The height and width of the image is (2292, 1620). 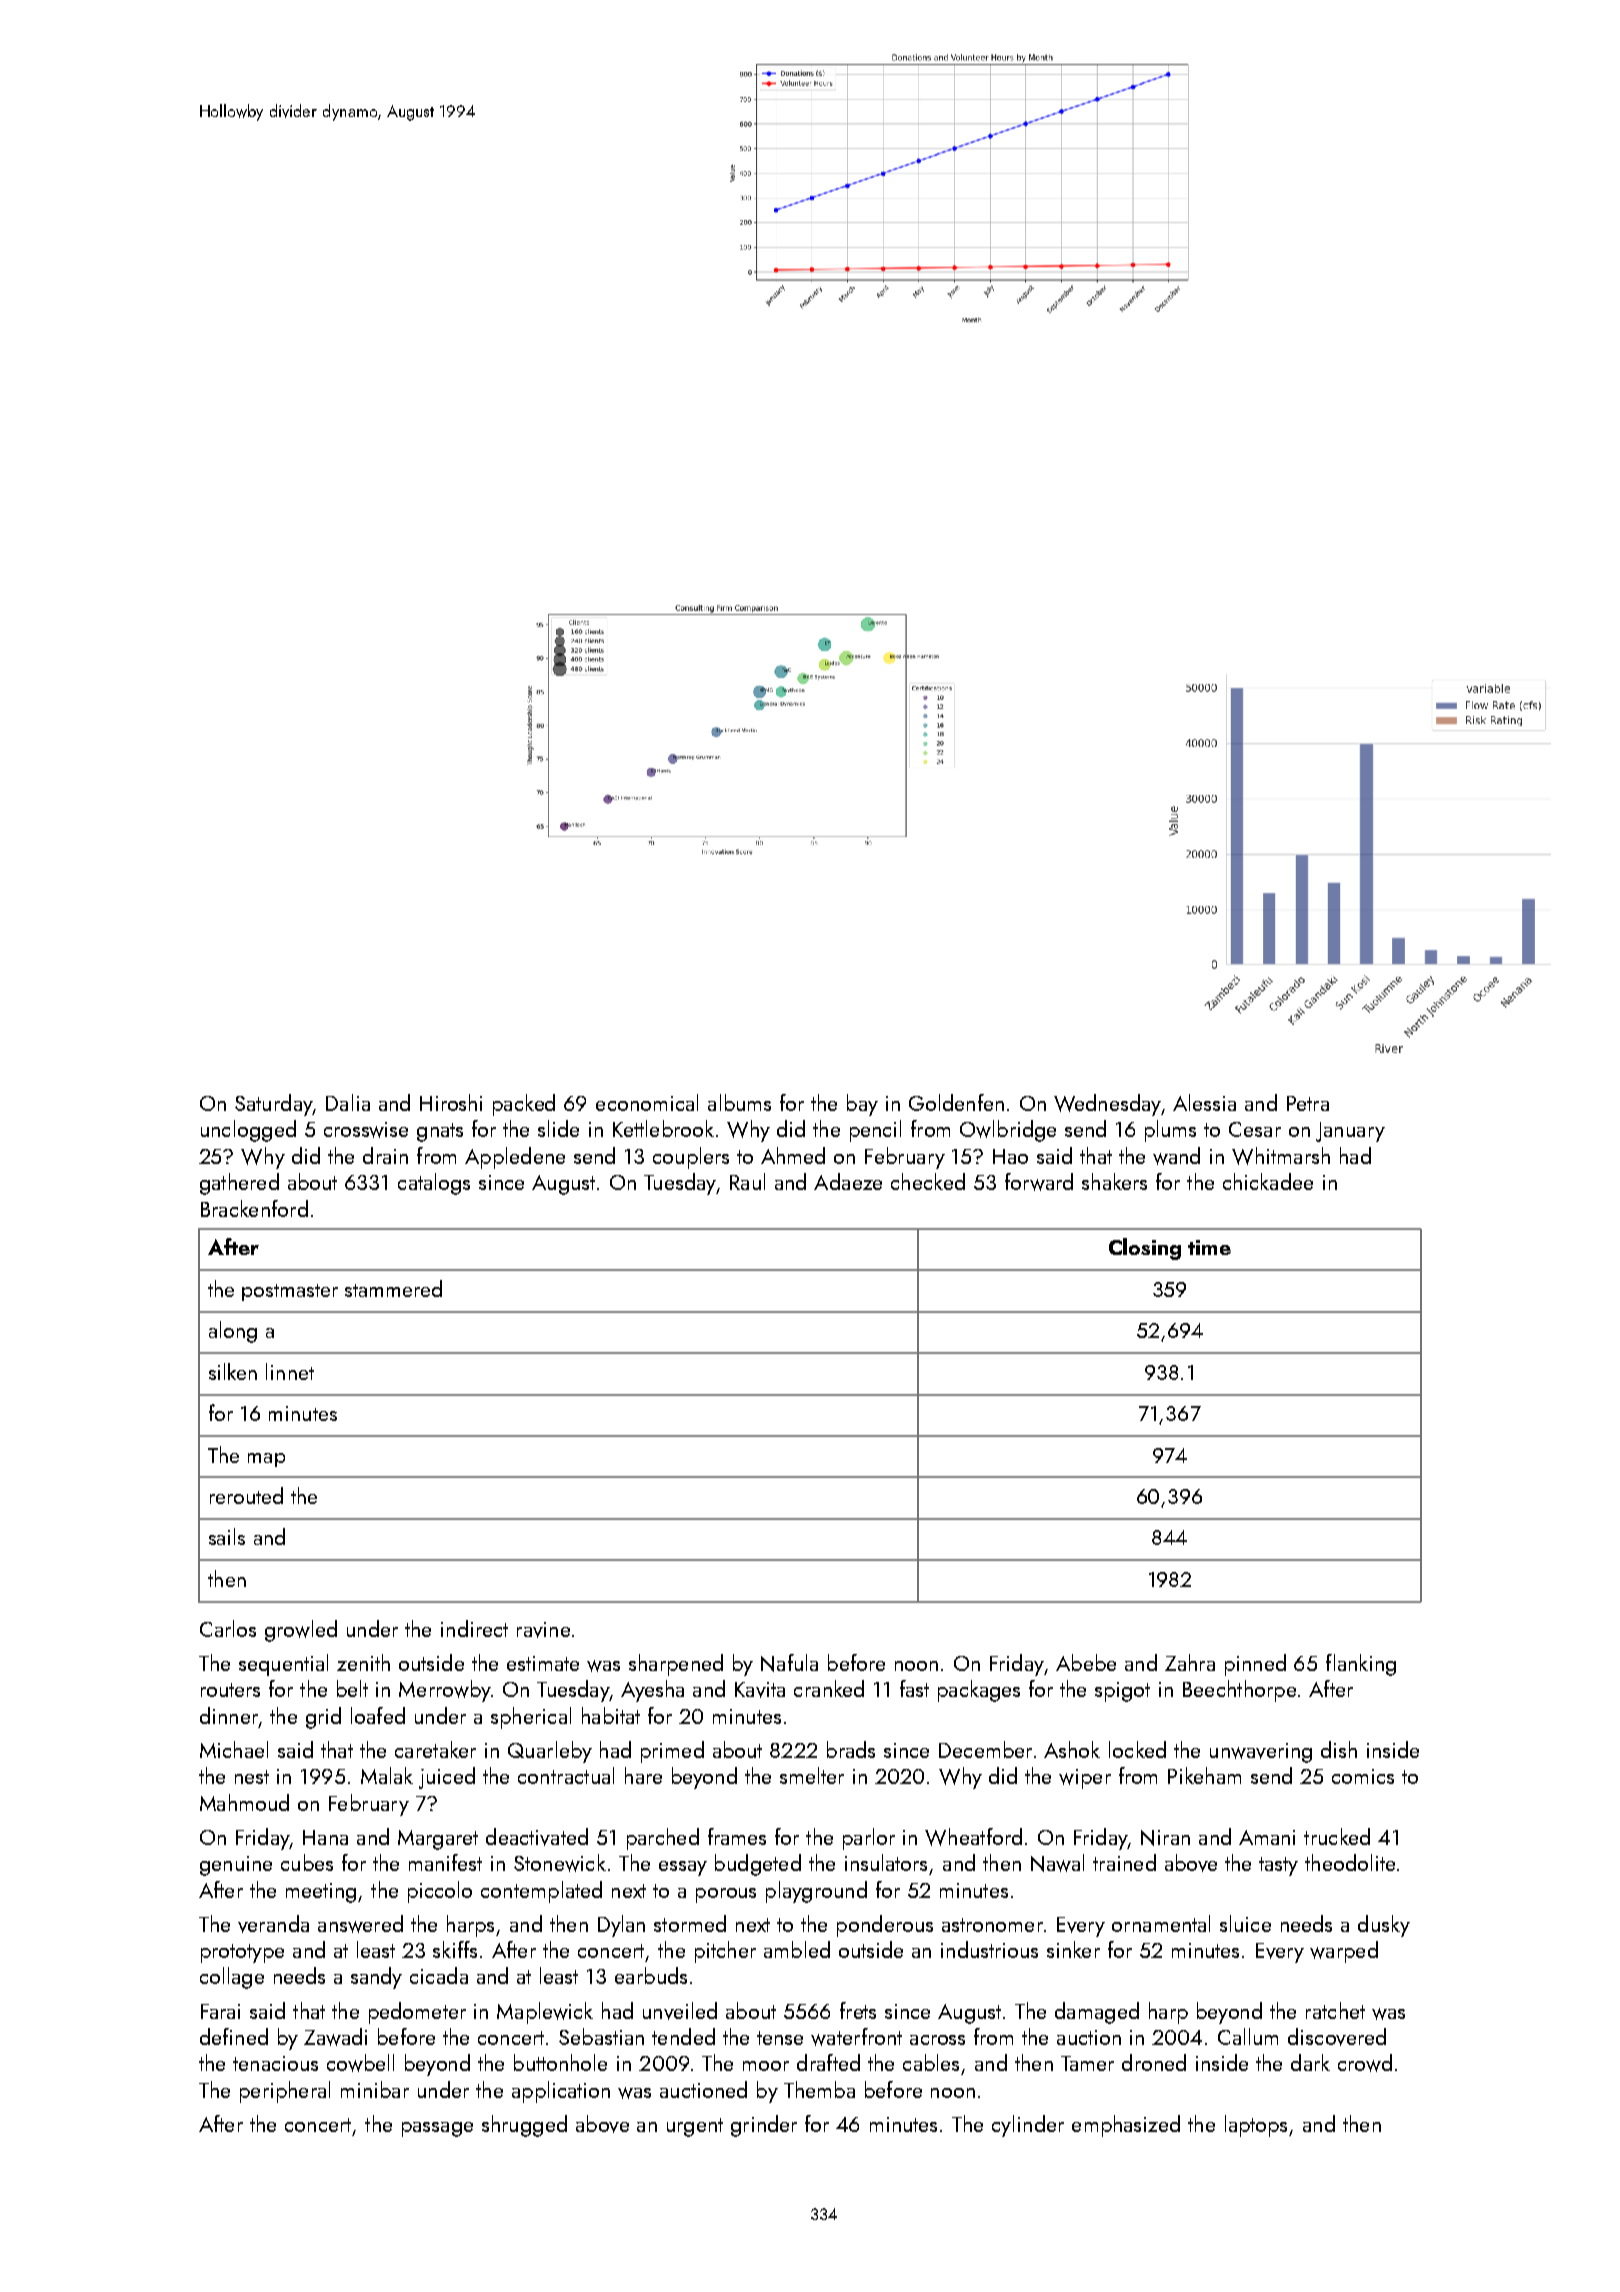 I want to click on insulators, so click(x=886, y=1862).
